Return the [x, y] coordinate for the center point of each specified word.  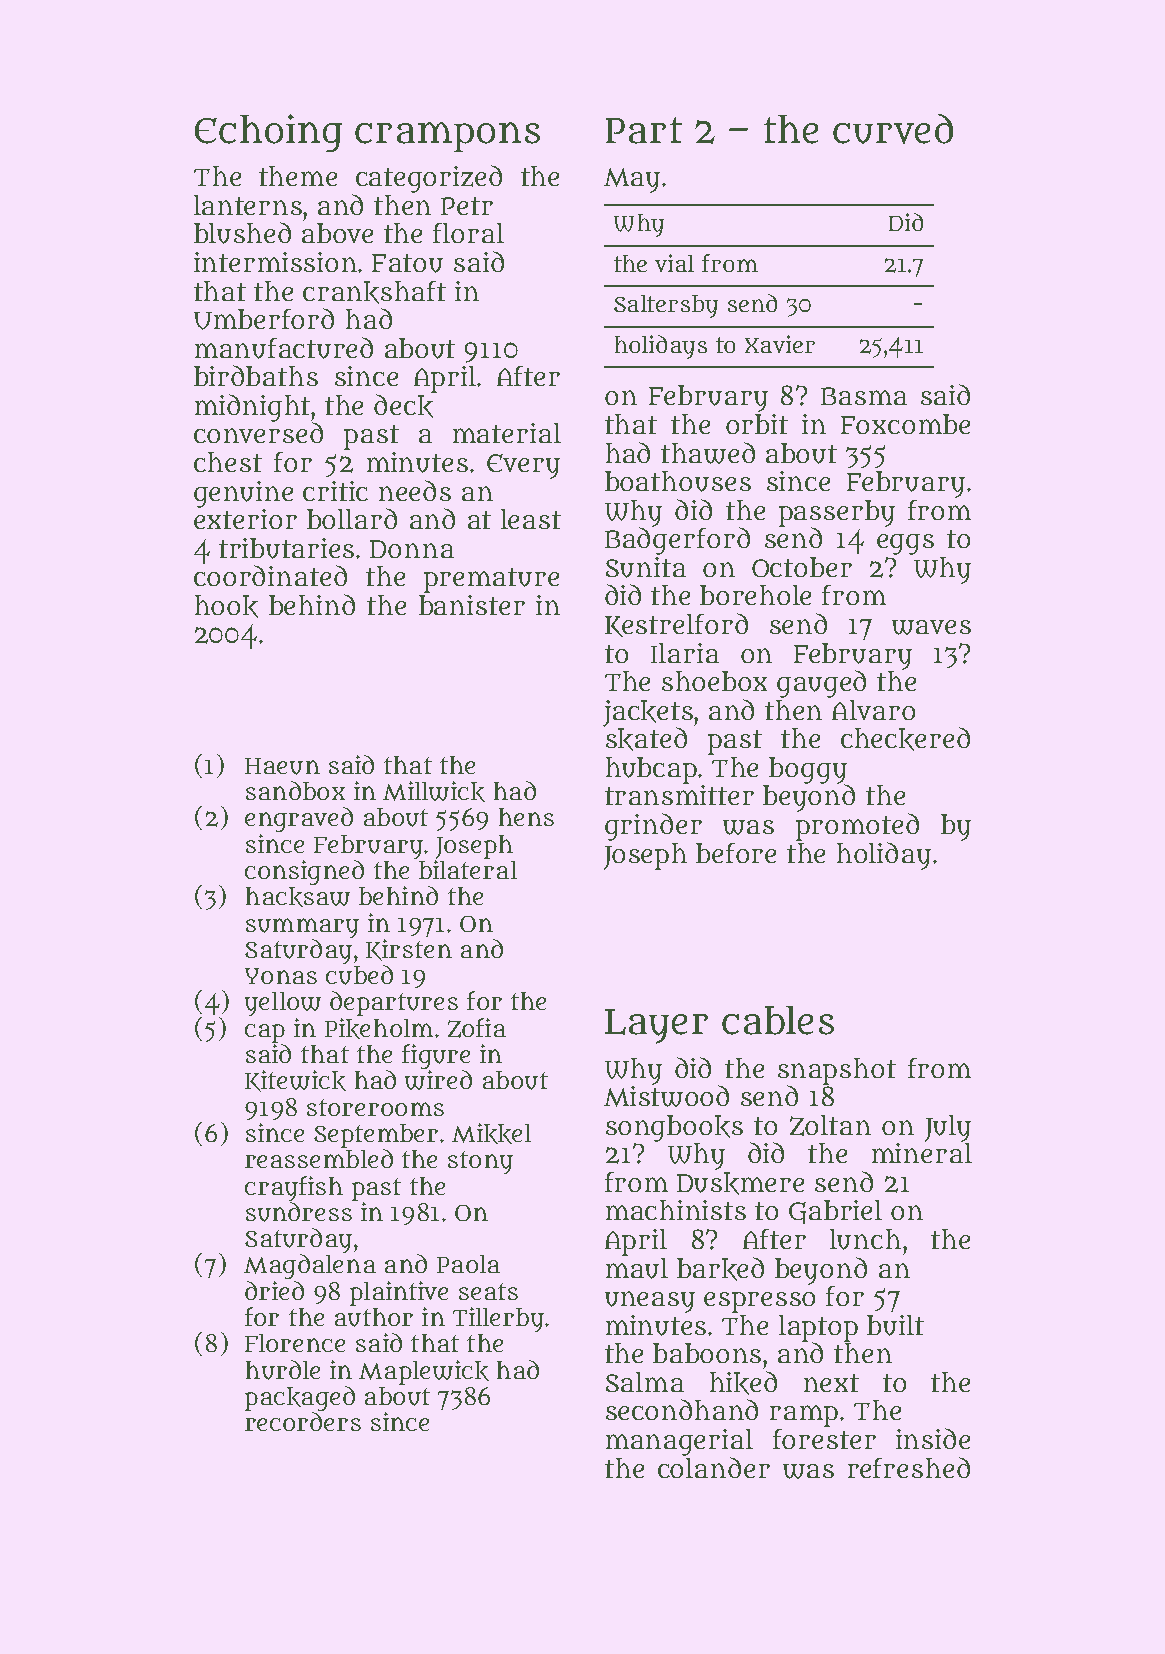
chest [228, 462]
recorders [303, 1421]
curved [893, 129]
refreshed [909, 1467]
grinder [653, 827]
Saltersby [666, 306]
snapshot [837, 1071]
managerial [679, 1442]
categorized [429, 179]
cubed [359, 975]
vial [674, 263]
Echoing [268, 133]
